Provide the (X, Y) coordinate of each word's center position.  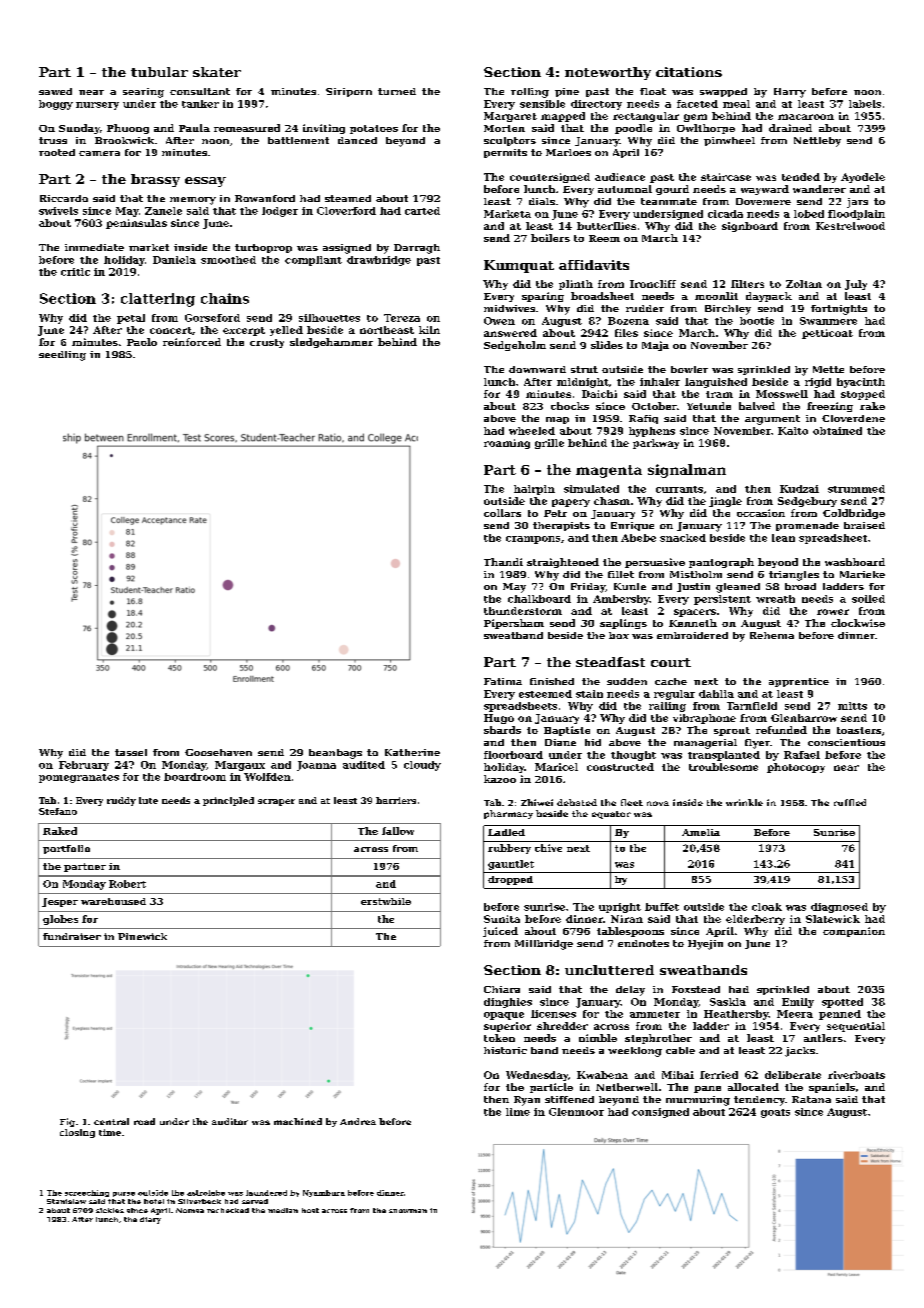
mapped (563, 117)
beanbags (335, 754)
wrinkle (744, 802)
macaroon (806, 117)
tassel (131, 752)
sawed (55, 91)
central (111, 1121)
